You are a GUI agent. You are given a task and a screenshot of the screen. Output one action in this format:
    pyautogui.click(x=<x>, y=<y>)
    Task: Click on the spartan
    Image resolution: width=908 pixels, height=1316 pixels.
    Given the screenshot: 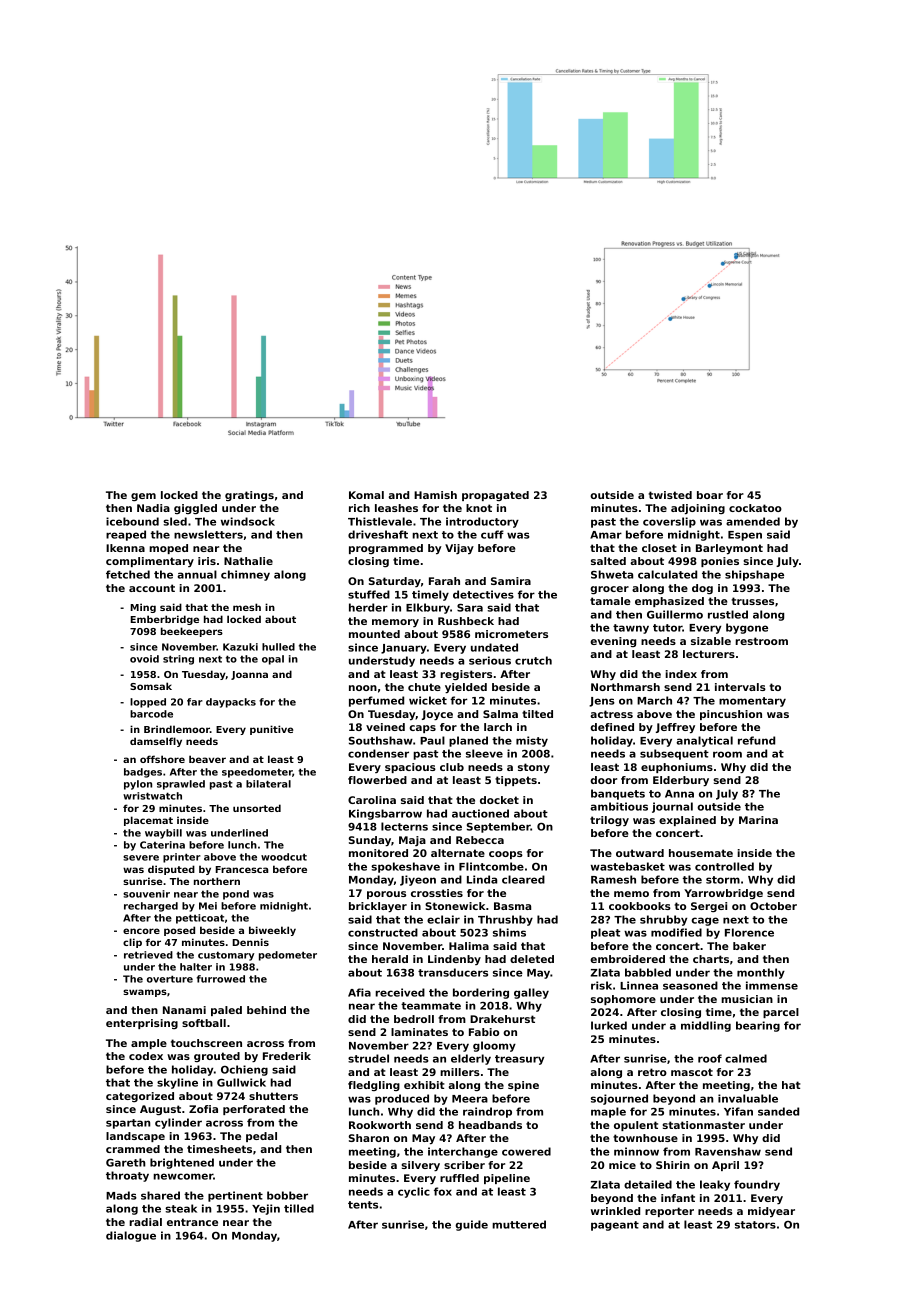 What is the action you would take?
    pyautogui.click(x=128, y=1124)
